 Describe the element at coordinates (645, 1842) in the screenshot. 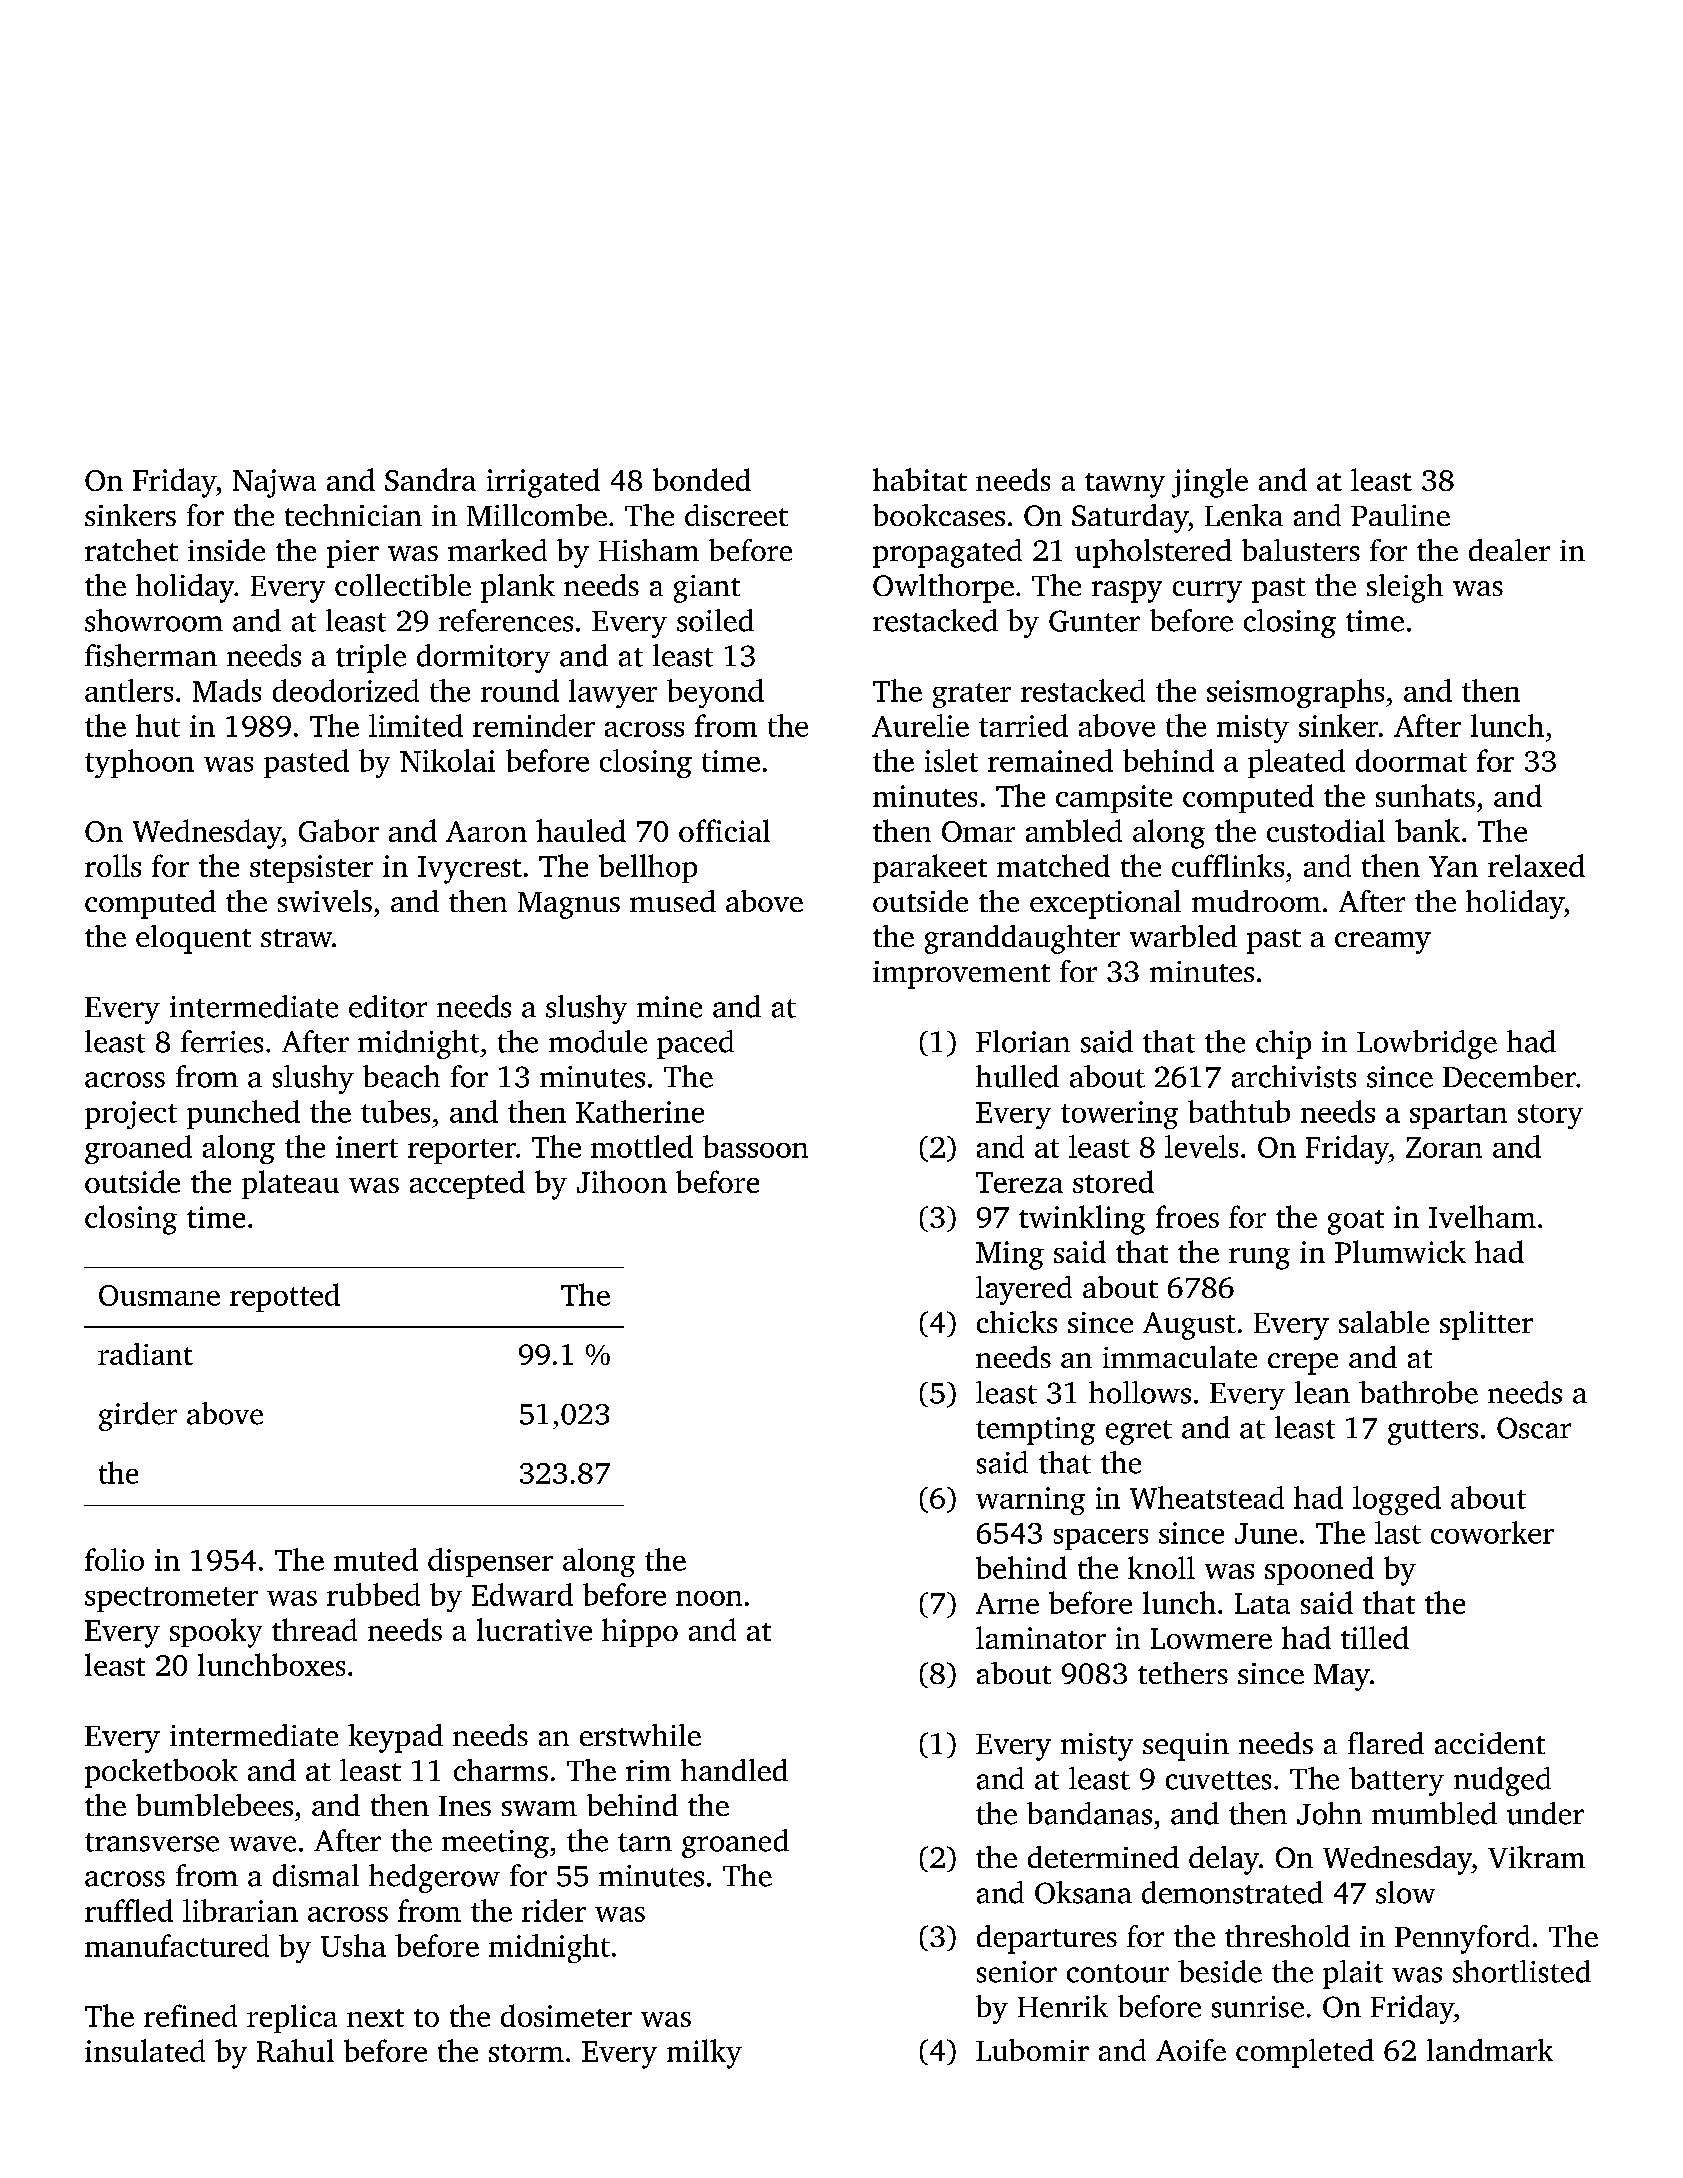

I see `tarn` at that location.
